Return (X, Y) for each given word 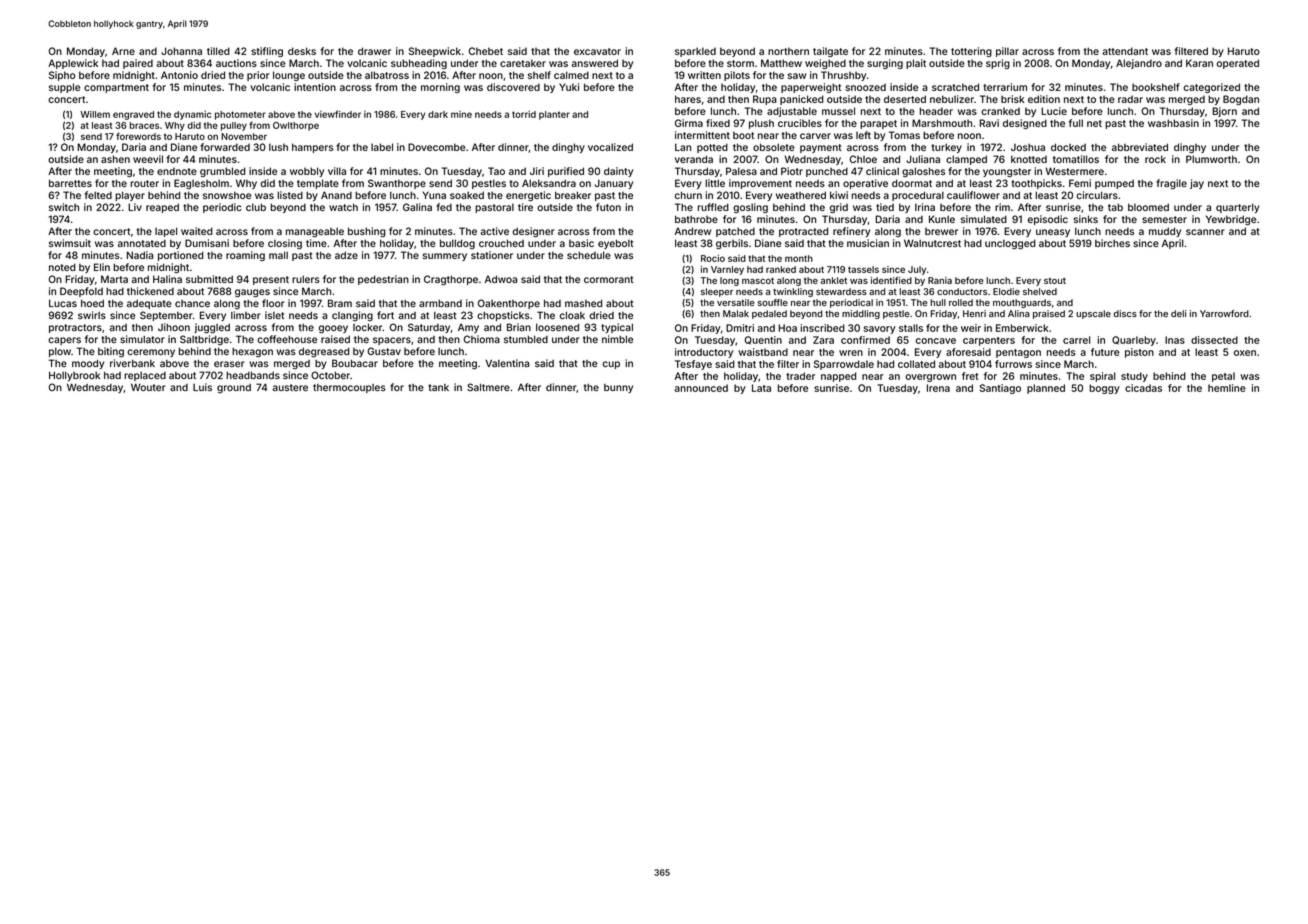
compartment (116, 88)
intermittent (702, 135)
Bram (340, 303)
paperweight (811, 88)
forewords (138, 136)
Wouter (148, 387)
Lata (761, 388)
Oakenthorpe (509, 304)
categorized (1211, 88)
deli (1178, 314)
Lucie (1054, 111)
